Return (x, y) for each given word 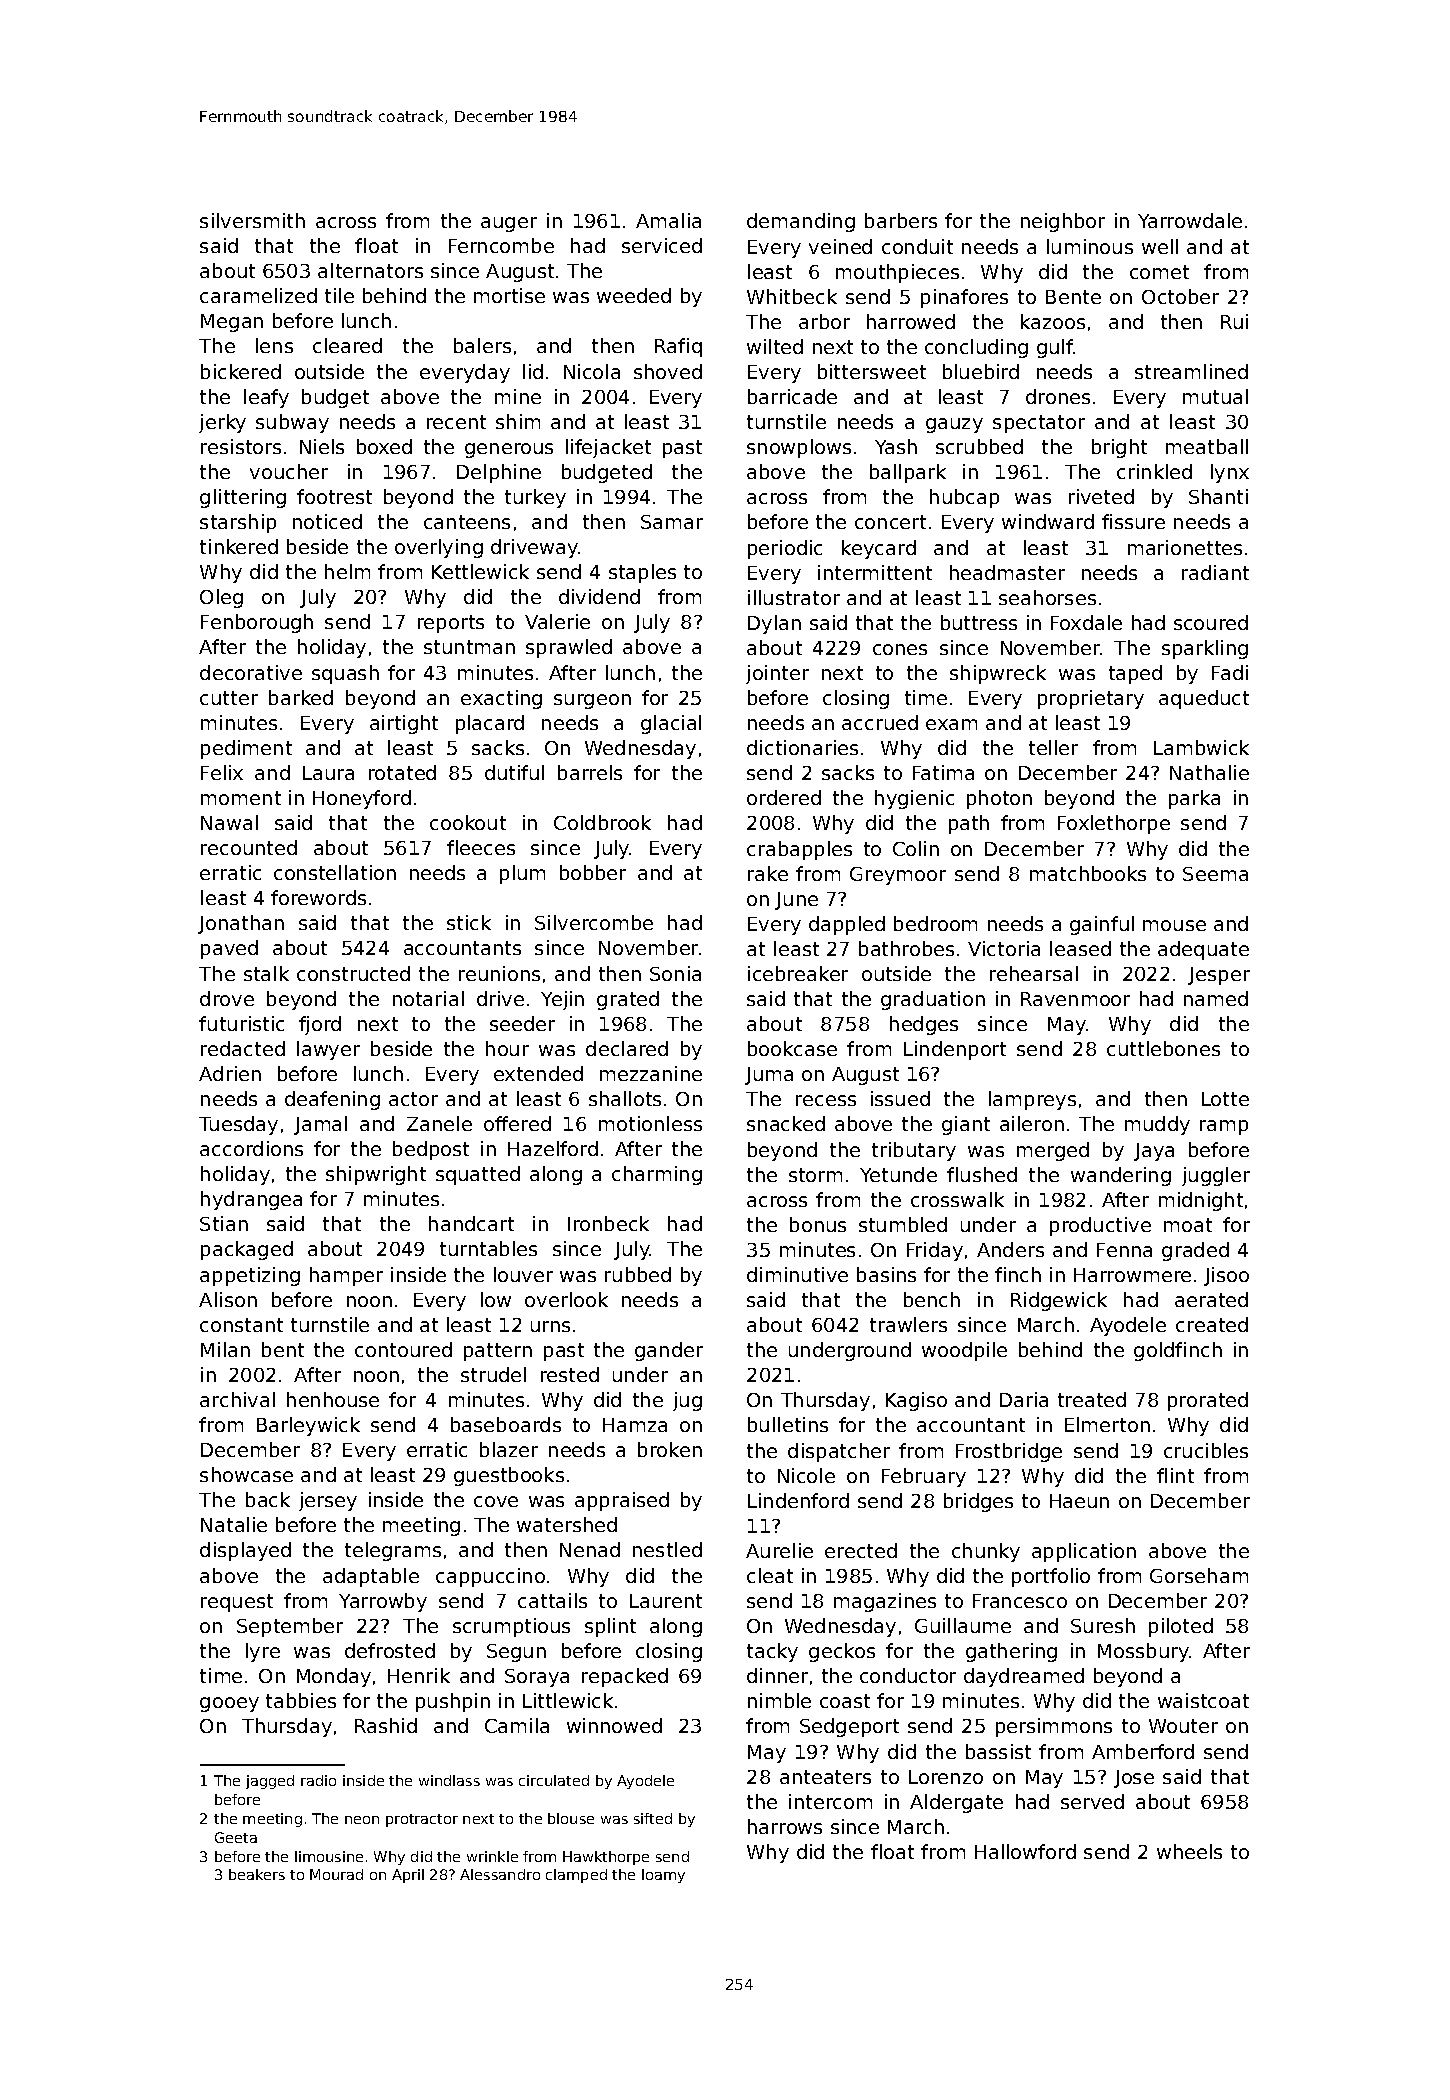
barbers (901, 220)
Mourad (336, 1874)
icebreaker (798, 973)
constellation (335, 872)
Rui (1234, 321)
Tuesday (238, 1125)
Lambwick (1201, 747)
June (796, 901)
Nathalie (1209, 772)
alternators (370, 270)
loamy (663, 1876)
